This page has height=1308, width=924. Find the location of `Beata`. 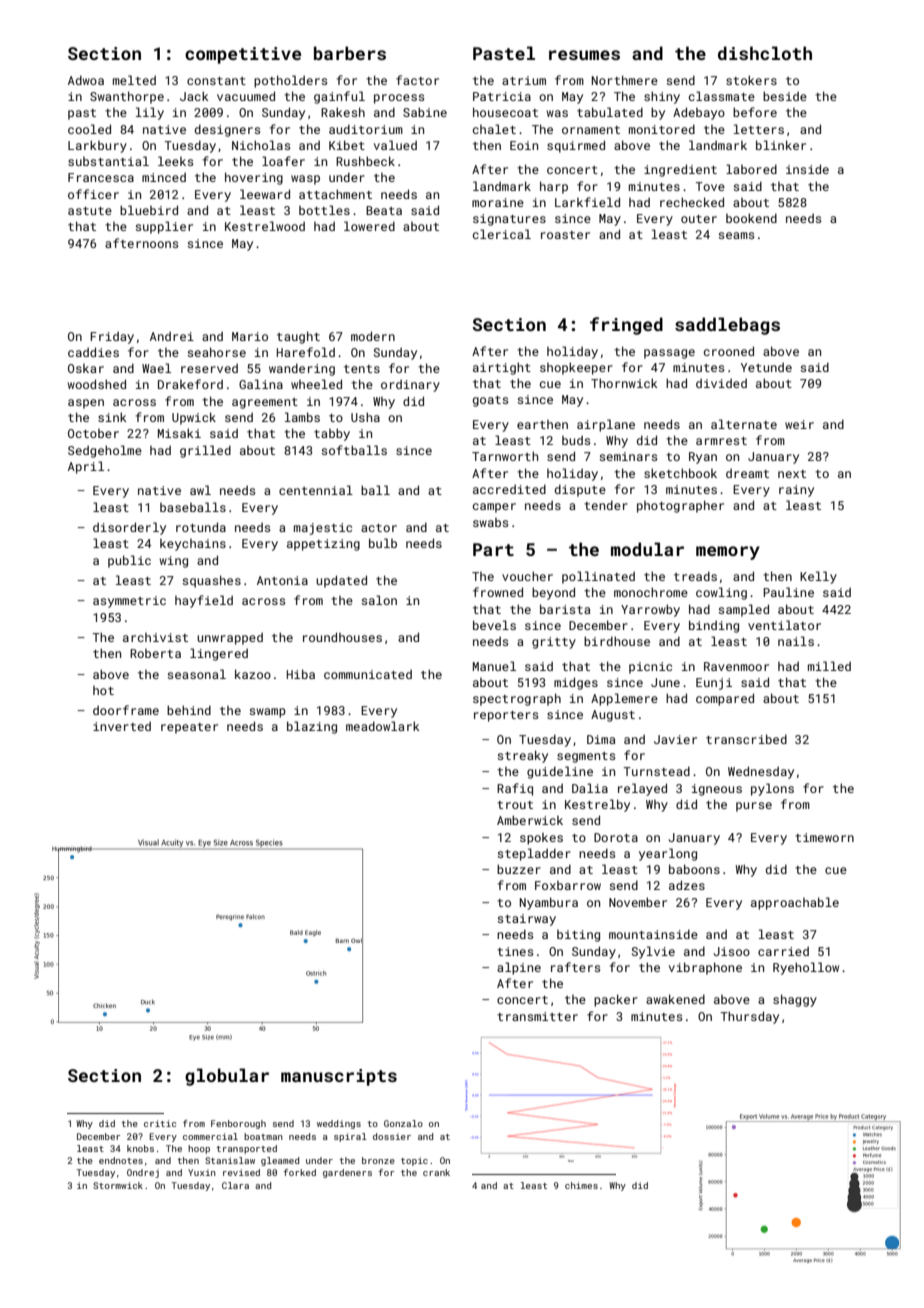

Beata is located at coordinates (384, 210).
